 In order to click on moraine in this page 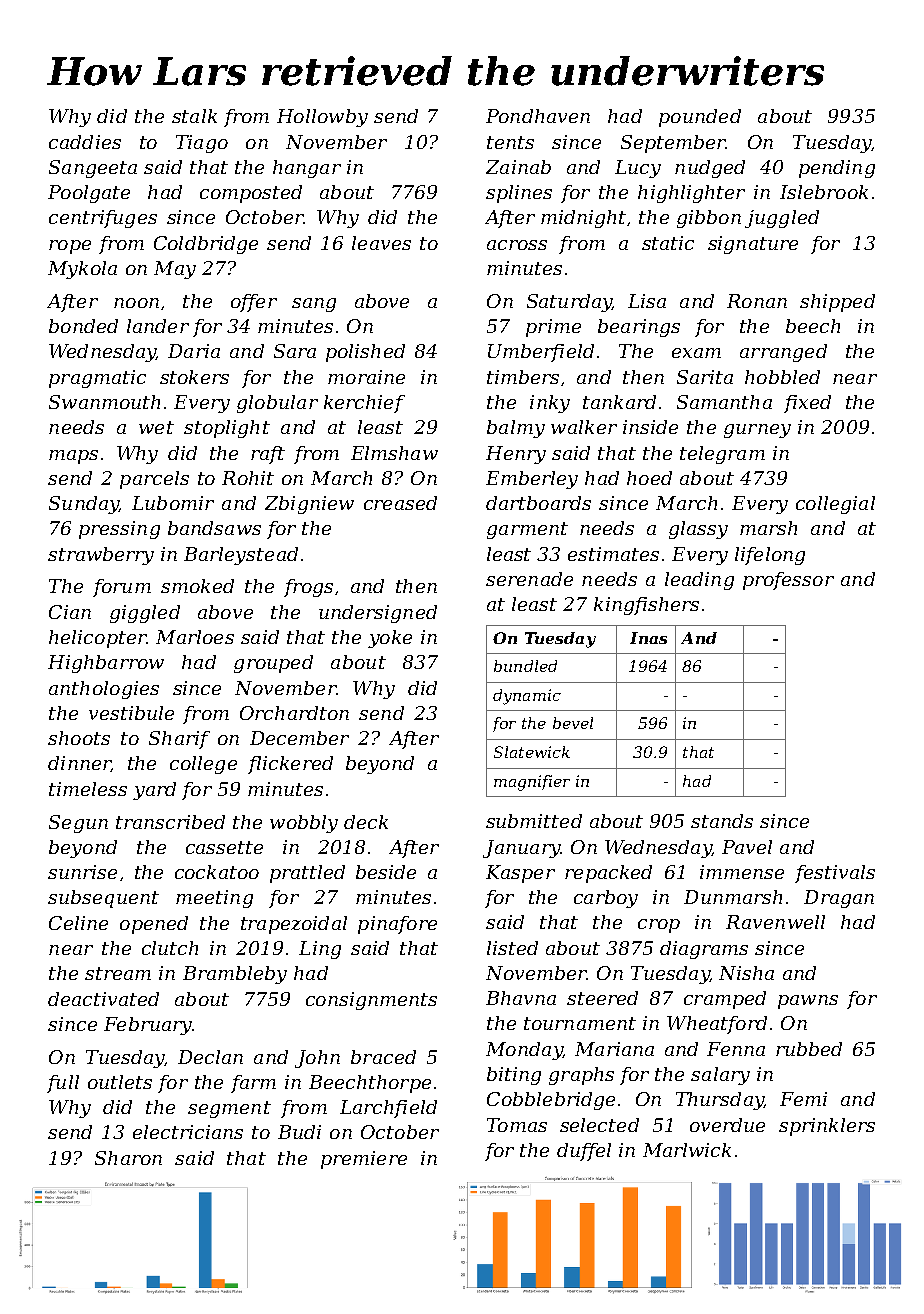, I will do `click(366, 377)`.
